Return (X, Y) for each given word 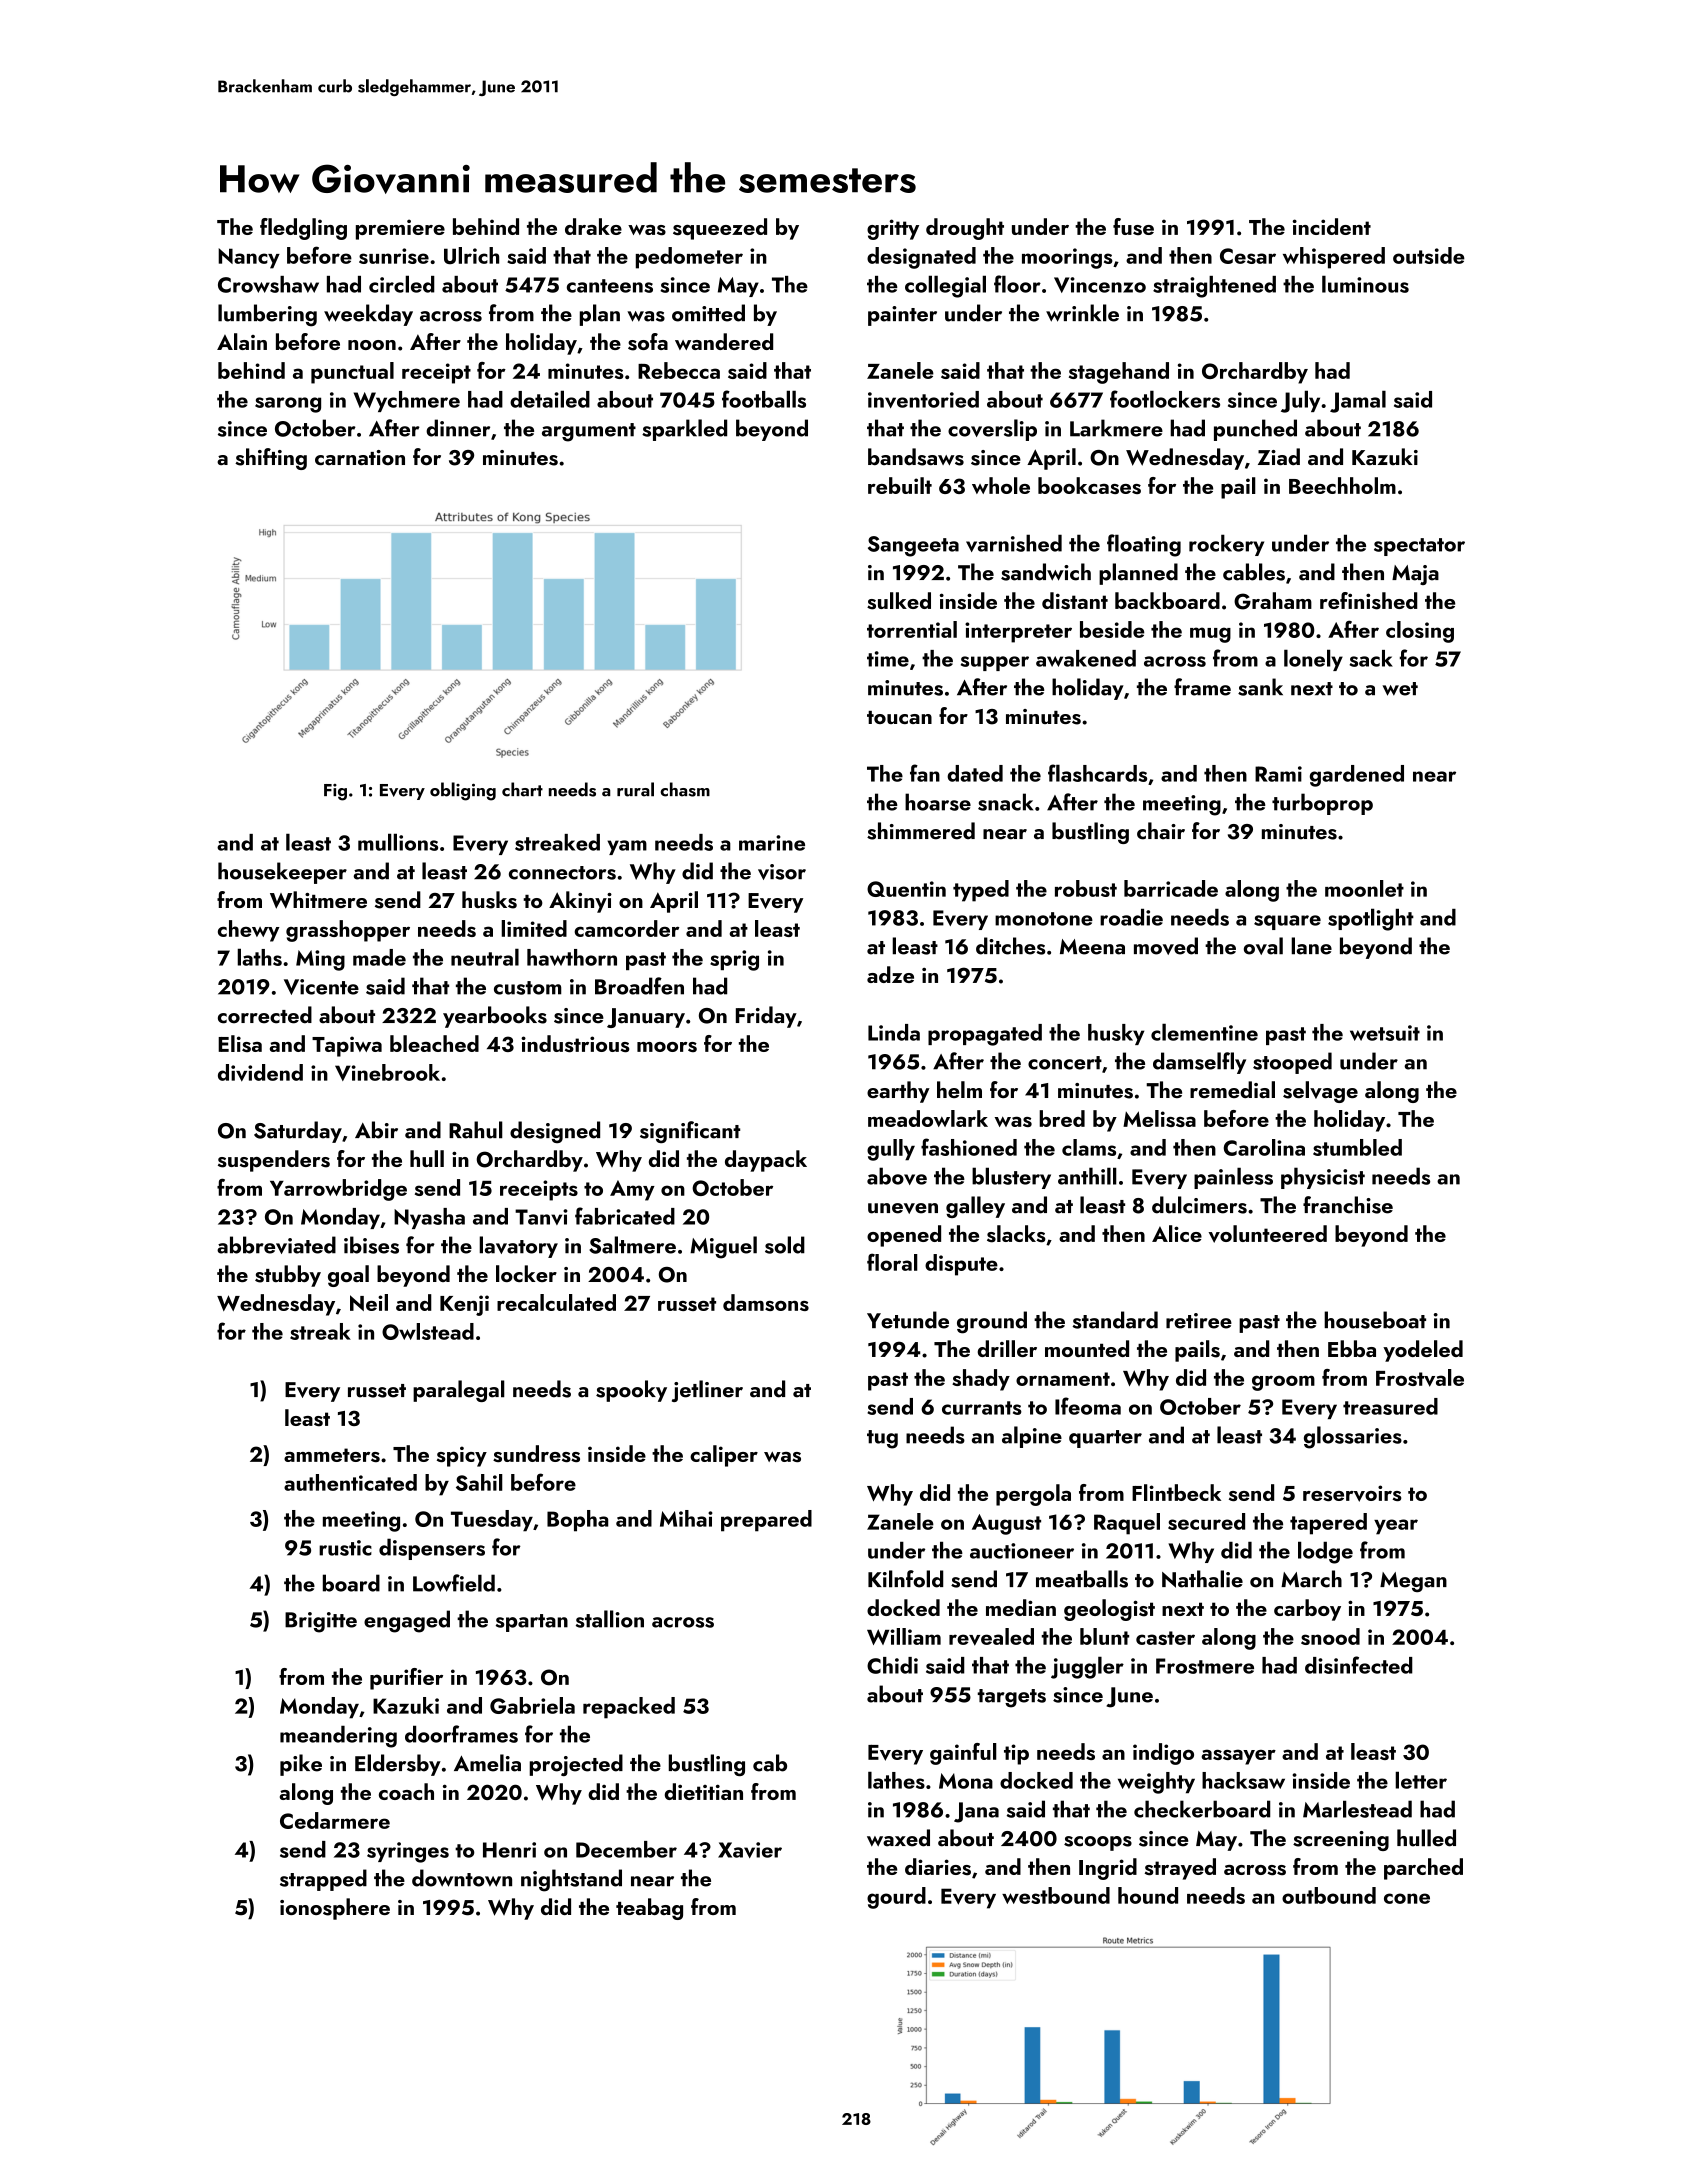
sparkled (684, 430)
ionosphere (335, 1909)
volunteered (1268, 1234)
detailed (550, 399)
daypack (766, 1161)
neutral (485, 957)
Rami (1278, 774)
